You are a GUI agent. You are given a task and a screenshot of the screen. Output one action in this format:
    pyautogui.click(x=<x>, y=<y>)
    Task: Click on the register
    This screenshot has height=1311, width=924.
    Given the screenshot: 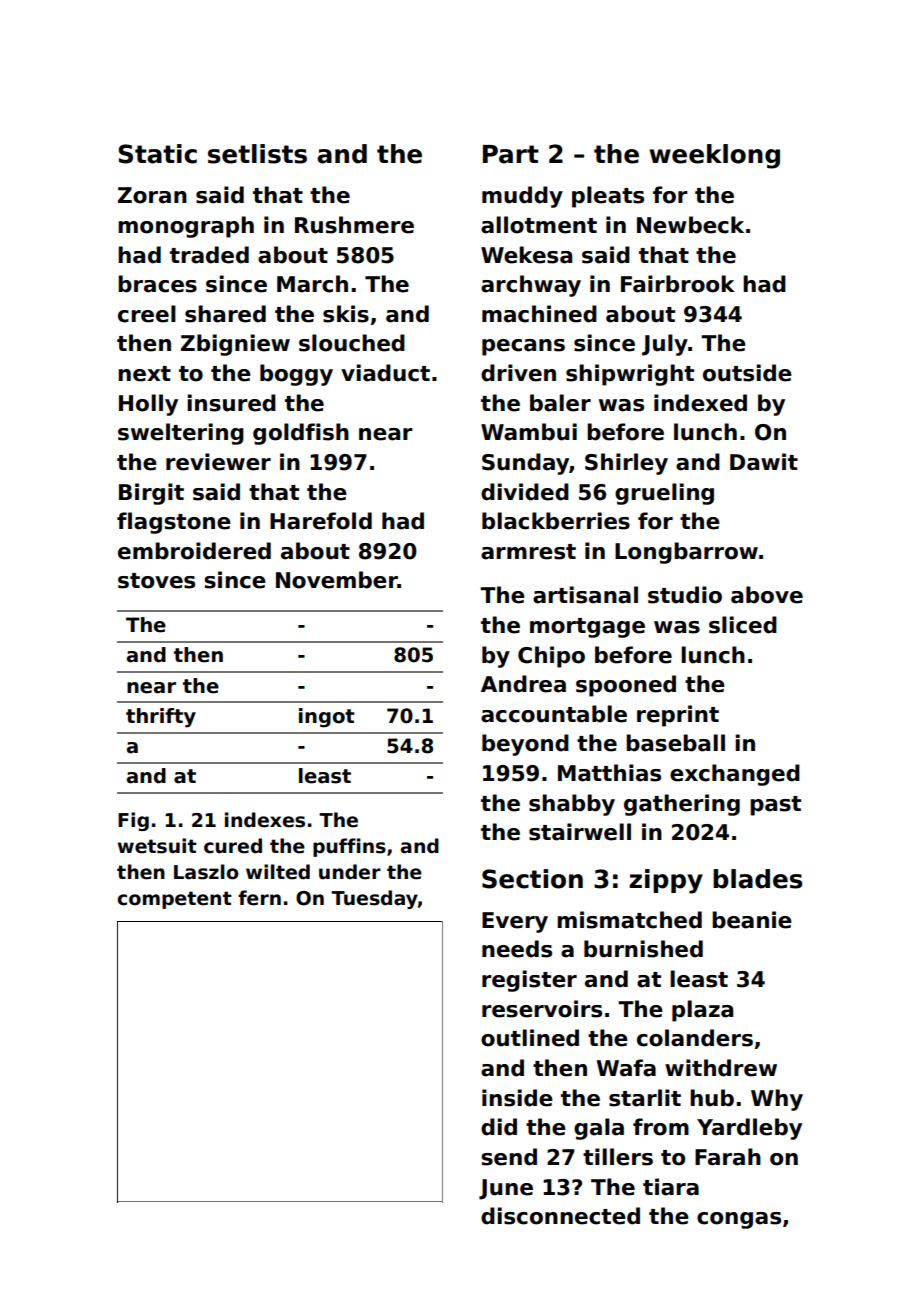 What is the action you would take?
    pyautogui.click(x=529, y=981)
